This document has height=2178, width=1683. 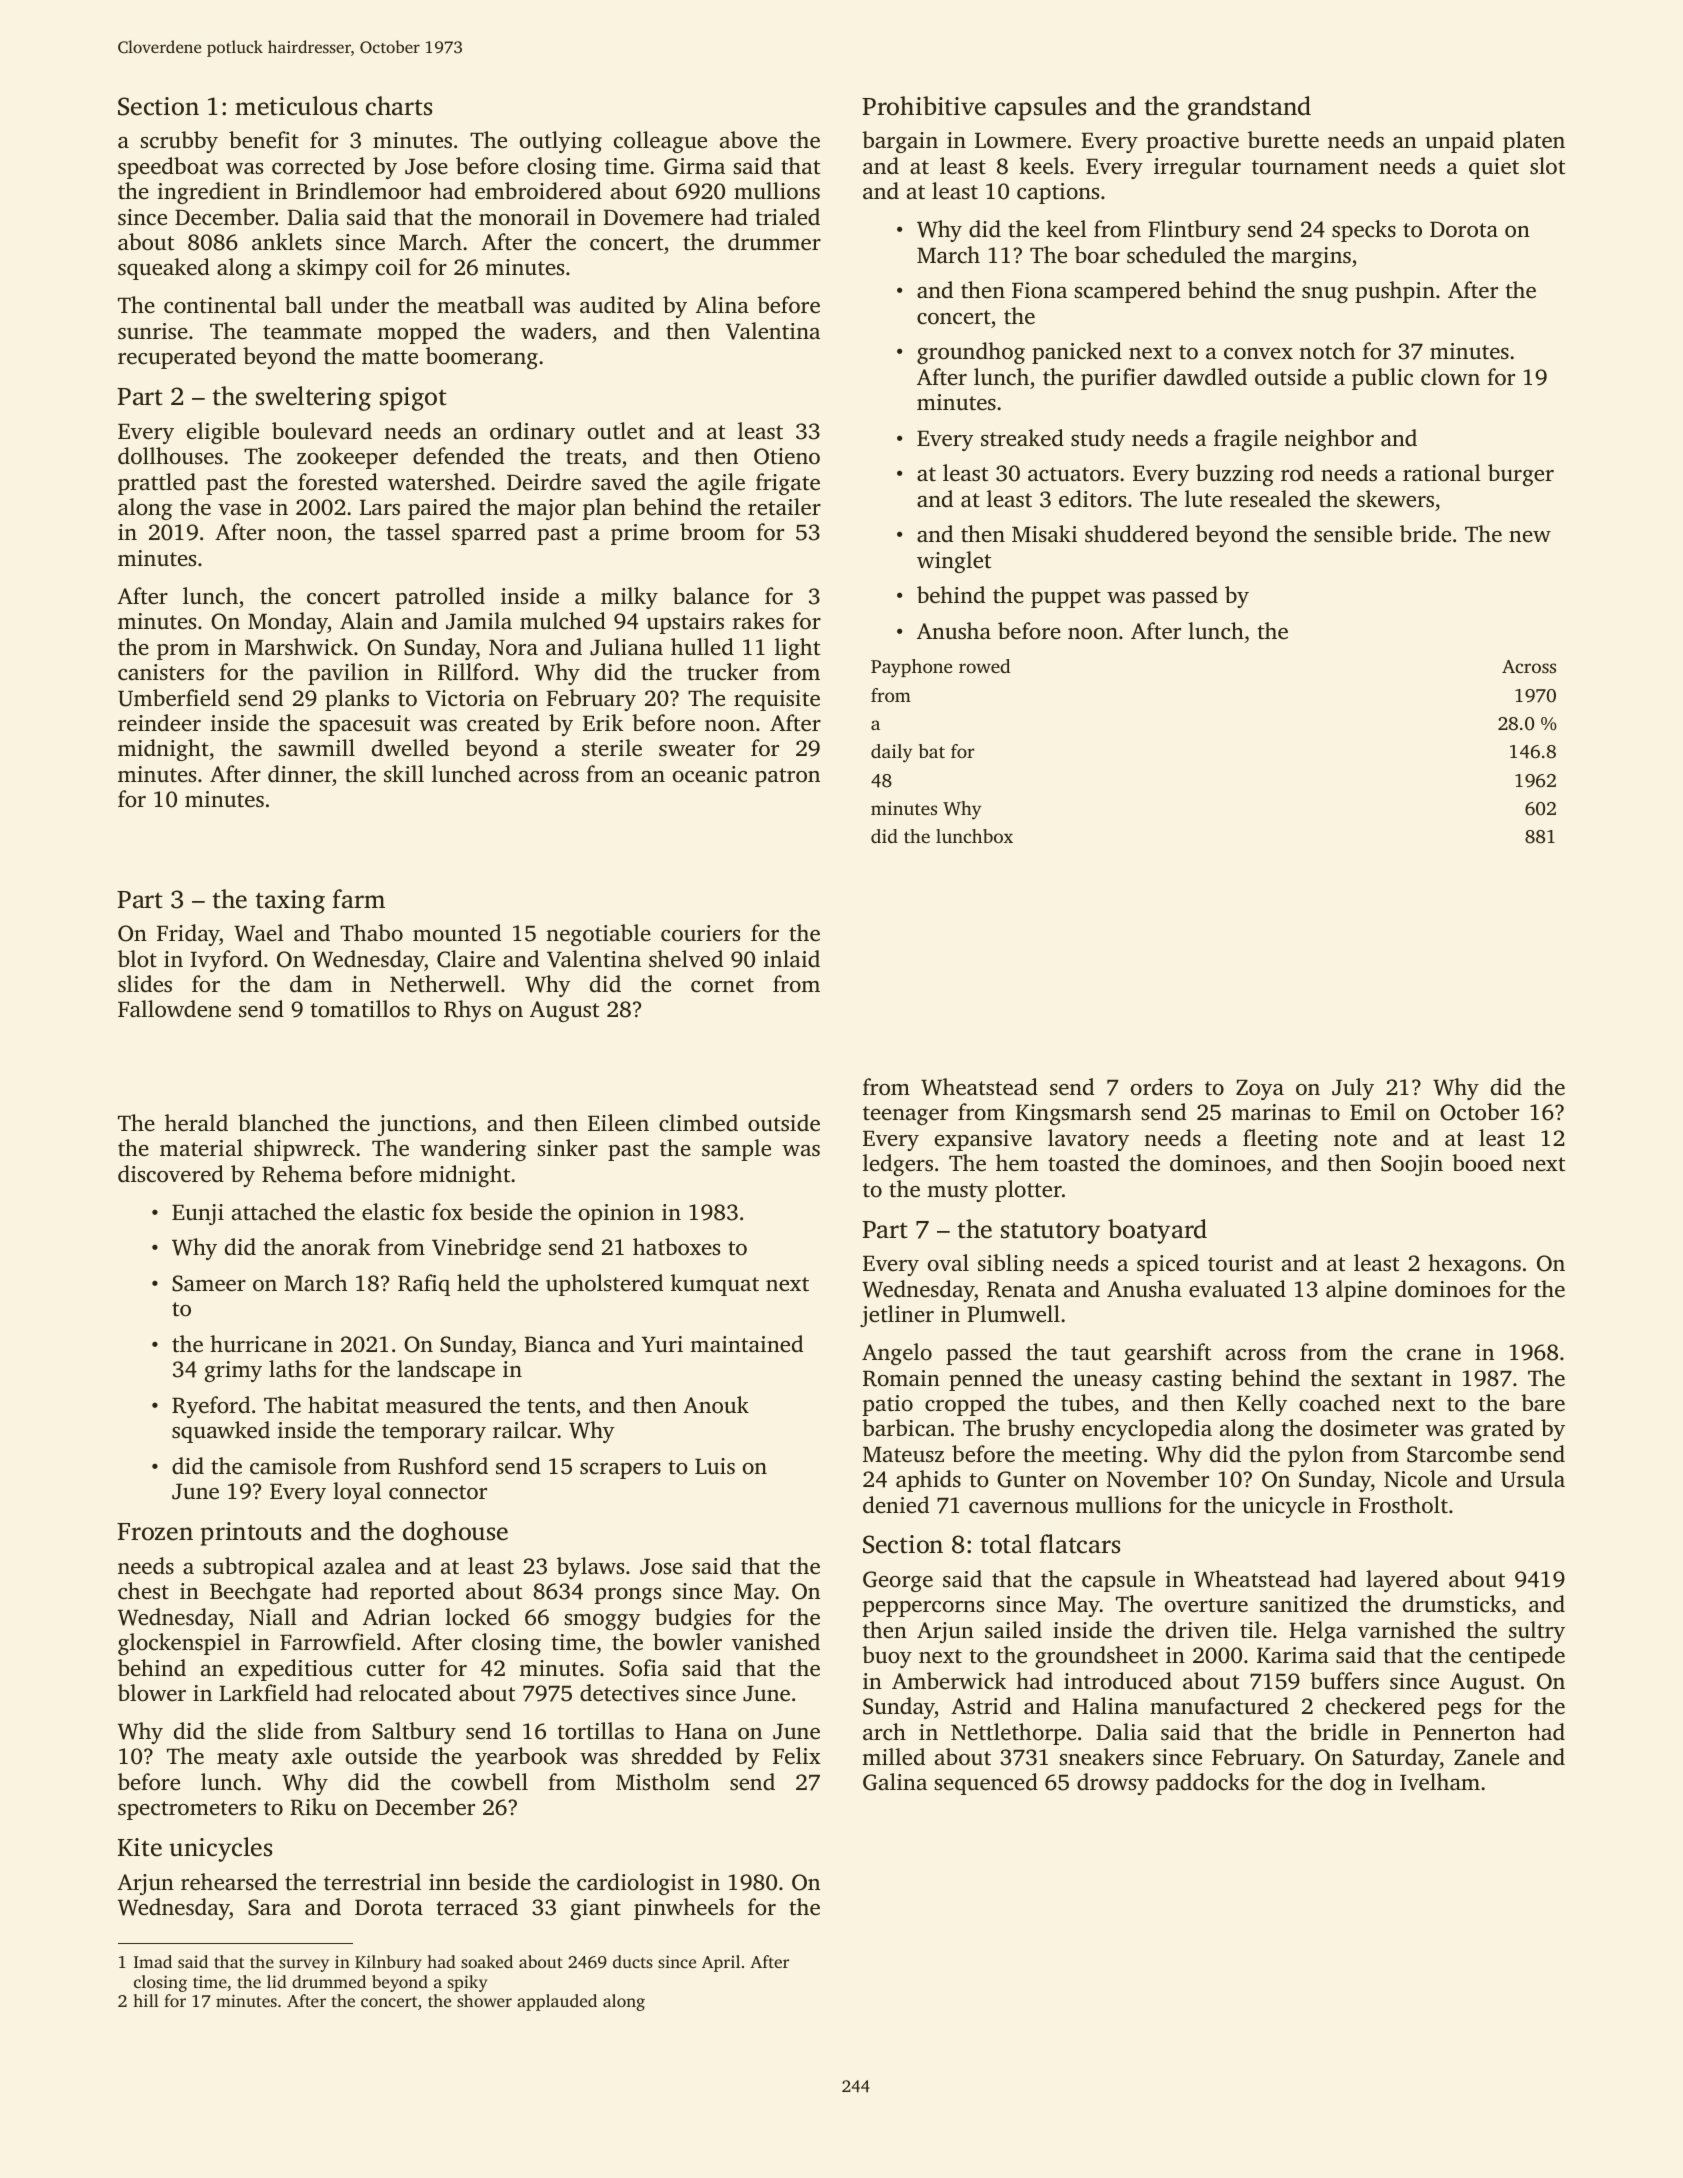 I want to click on Prohibitive, so click(x=924, y=106).
